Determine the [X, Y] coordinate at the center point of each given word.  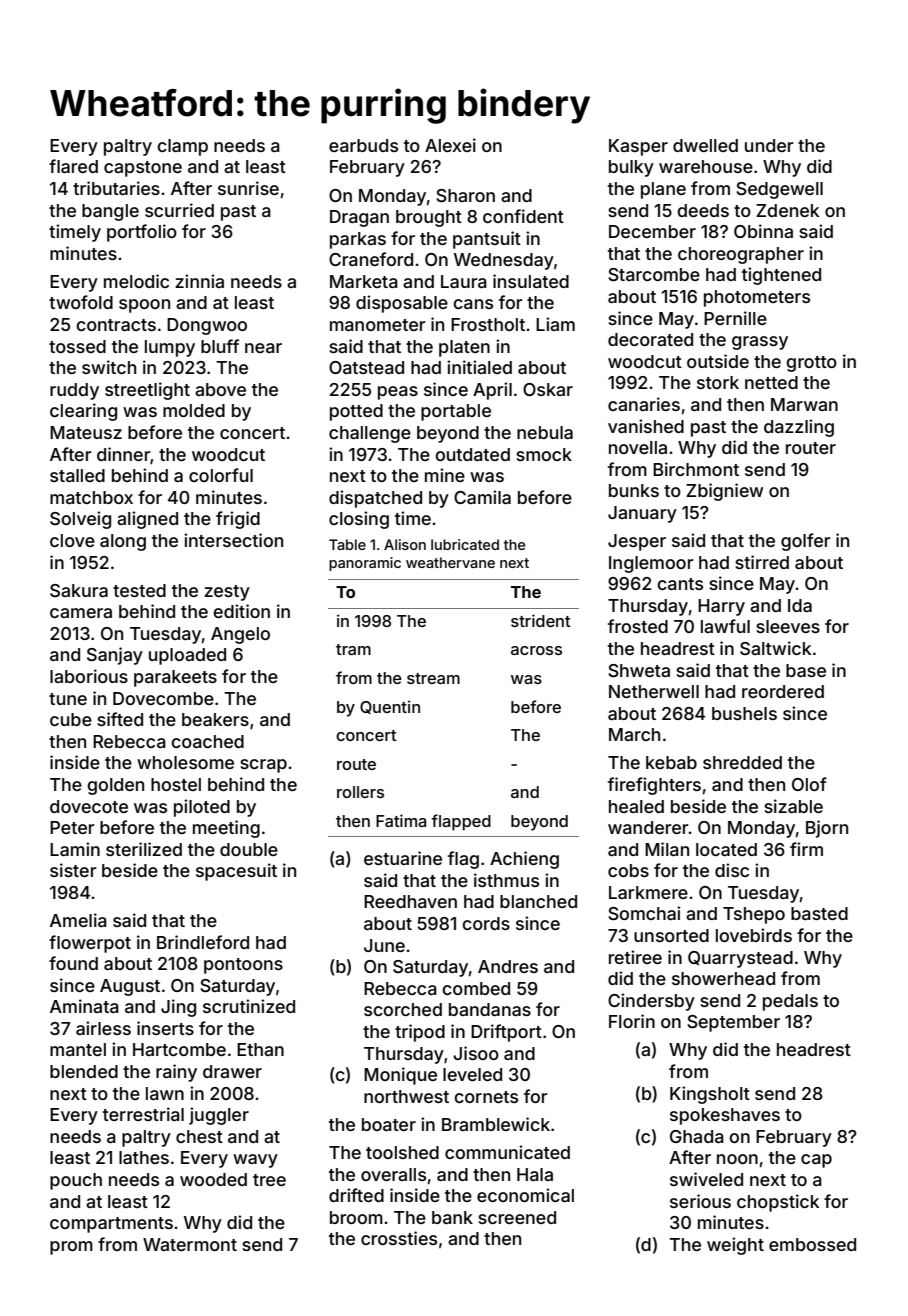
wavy [255, 1161]
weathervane [450, 562]
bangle [110, 212]
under [769, 145]
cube [71, 719]
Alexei [450, 145]
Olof [809, 784]
